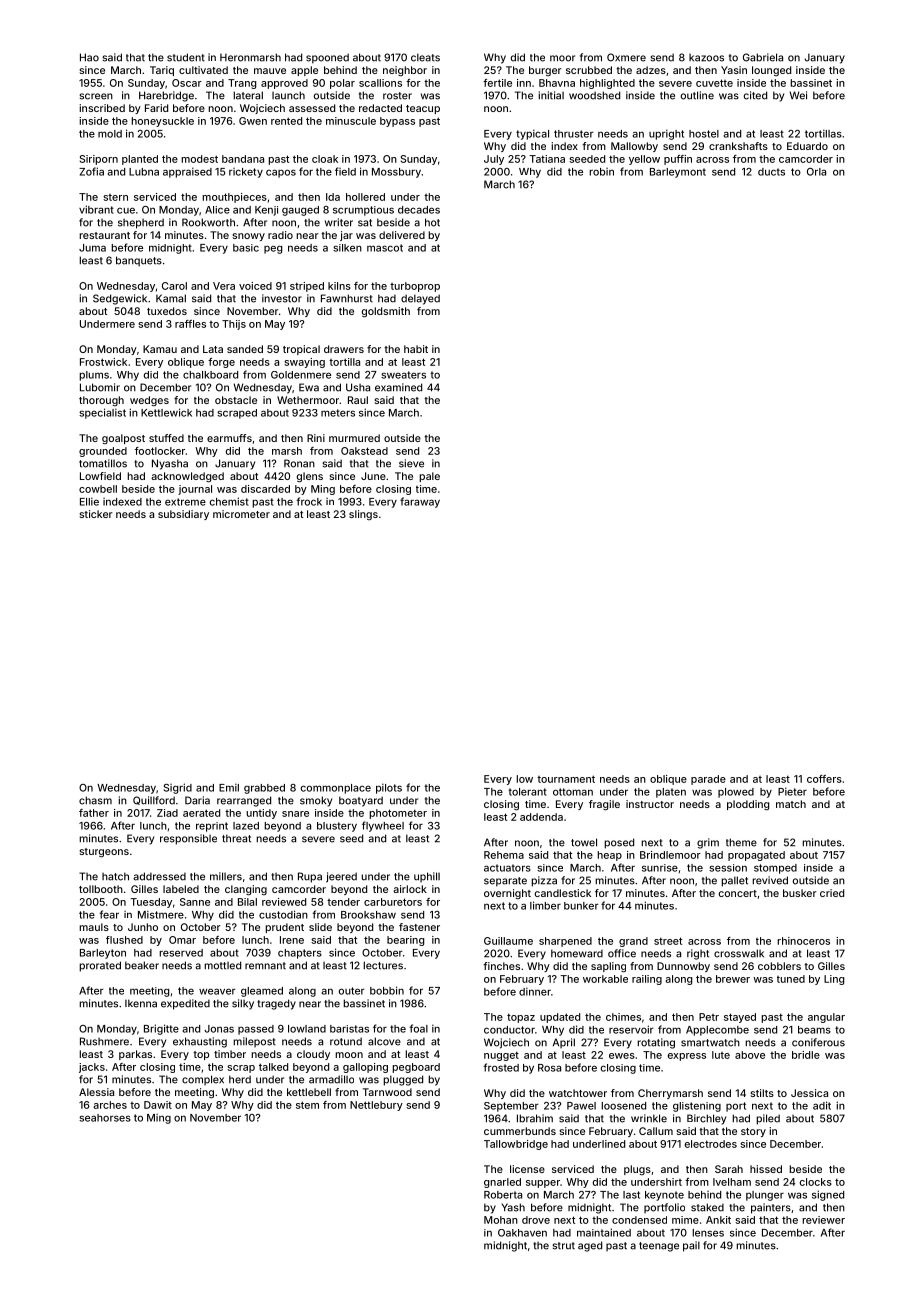 This document has height=1308, width=924. I want to click on Thijs, so click(234, 325).
